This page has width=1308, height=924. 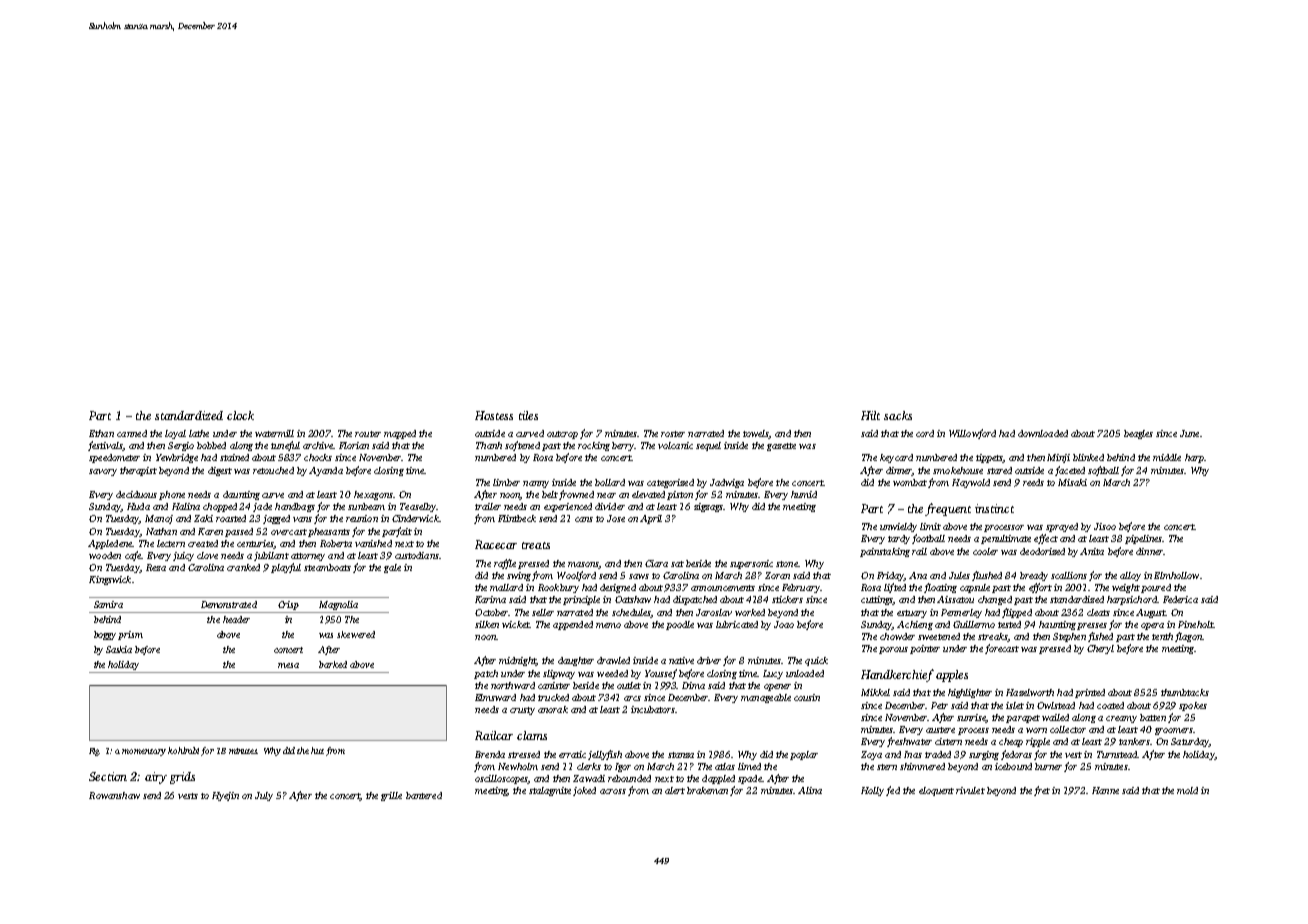 I want to click on Hilt, so click(x=870, y=415).
